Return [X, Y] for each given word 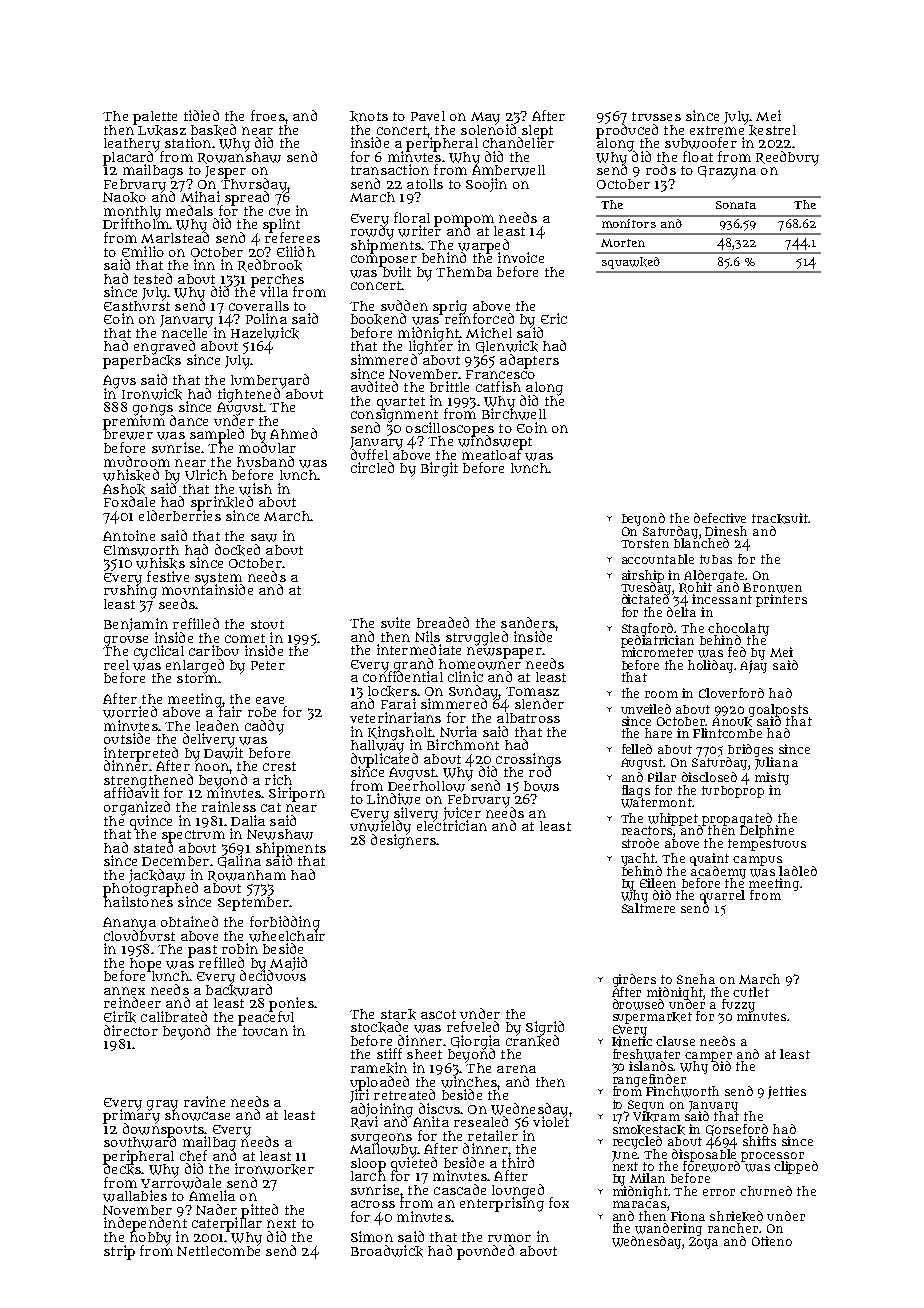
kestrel [772, 130]
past [202, 951]
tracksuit [780, 518]
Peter [268, 665]
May [485, 118]
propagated [737, 819]
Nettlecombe [218, 1250]
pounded [485, 1252]
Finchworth [682, 1091]
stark [398, 1014]
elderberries [180, 515]
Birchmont [463, 744]
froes [268, 115]
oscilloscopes [450, 429]
